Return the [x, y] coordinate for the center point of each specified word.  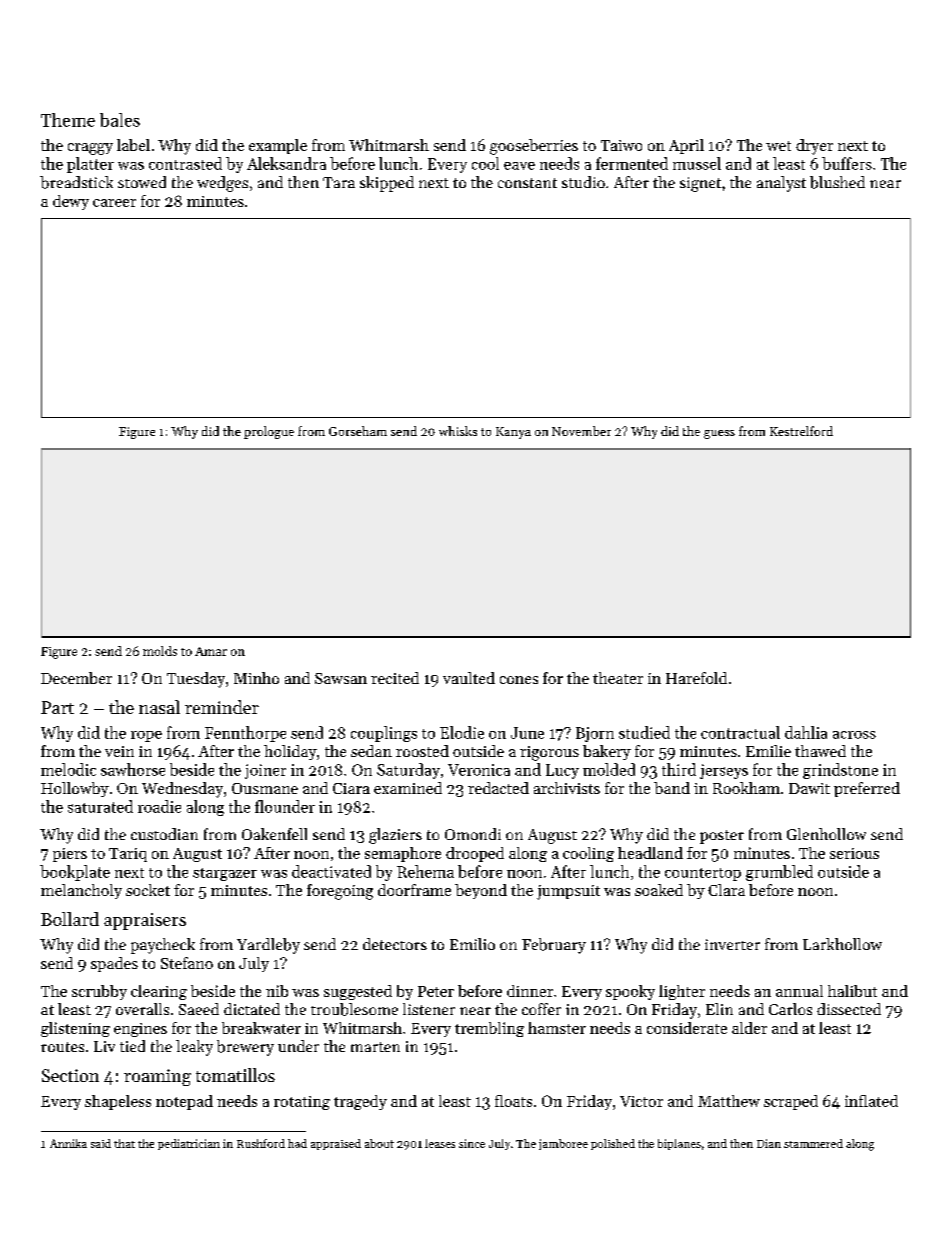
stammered [813, 1143]
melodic [68, 769]
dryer [814, 147]
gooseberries [534, 147]
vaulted [469, 678]
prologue [269, 432]
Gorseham [358, 431]
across [854, 735]
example [278, 146]
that [124, 1143]
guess [719, 434]
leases [440, 1143]
